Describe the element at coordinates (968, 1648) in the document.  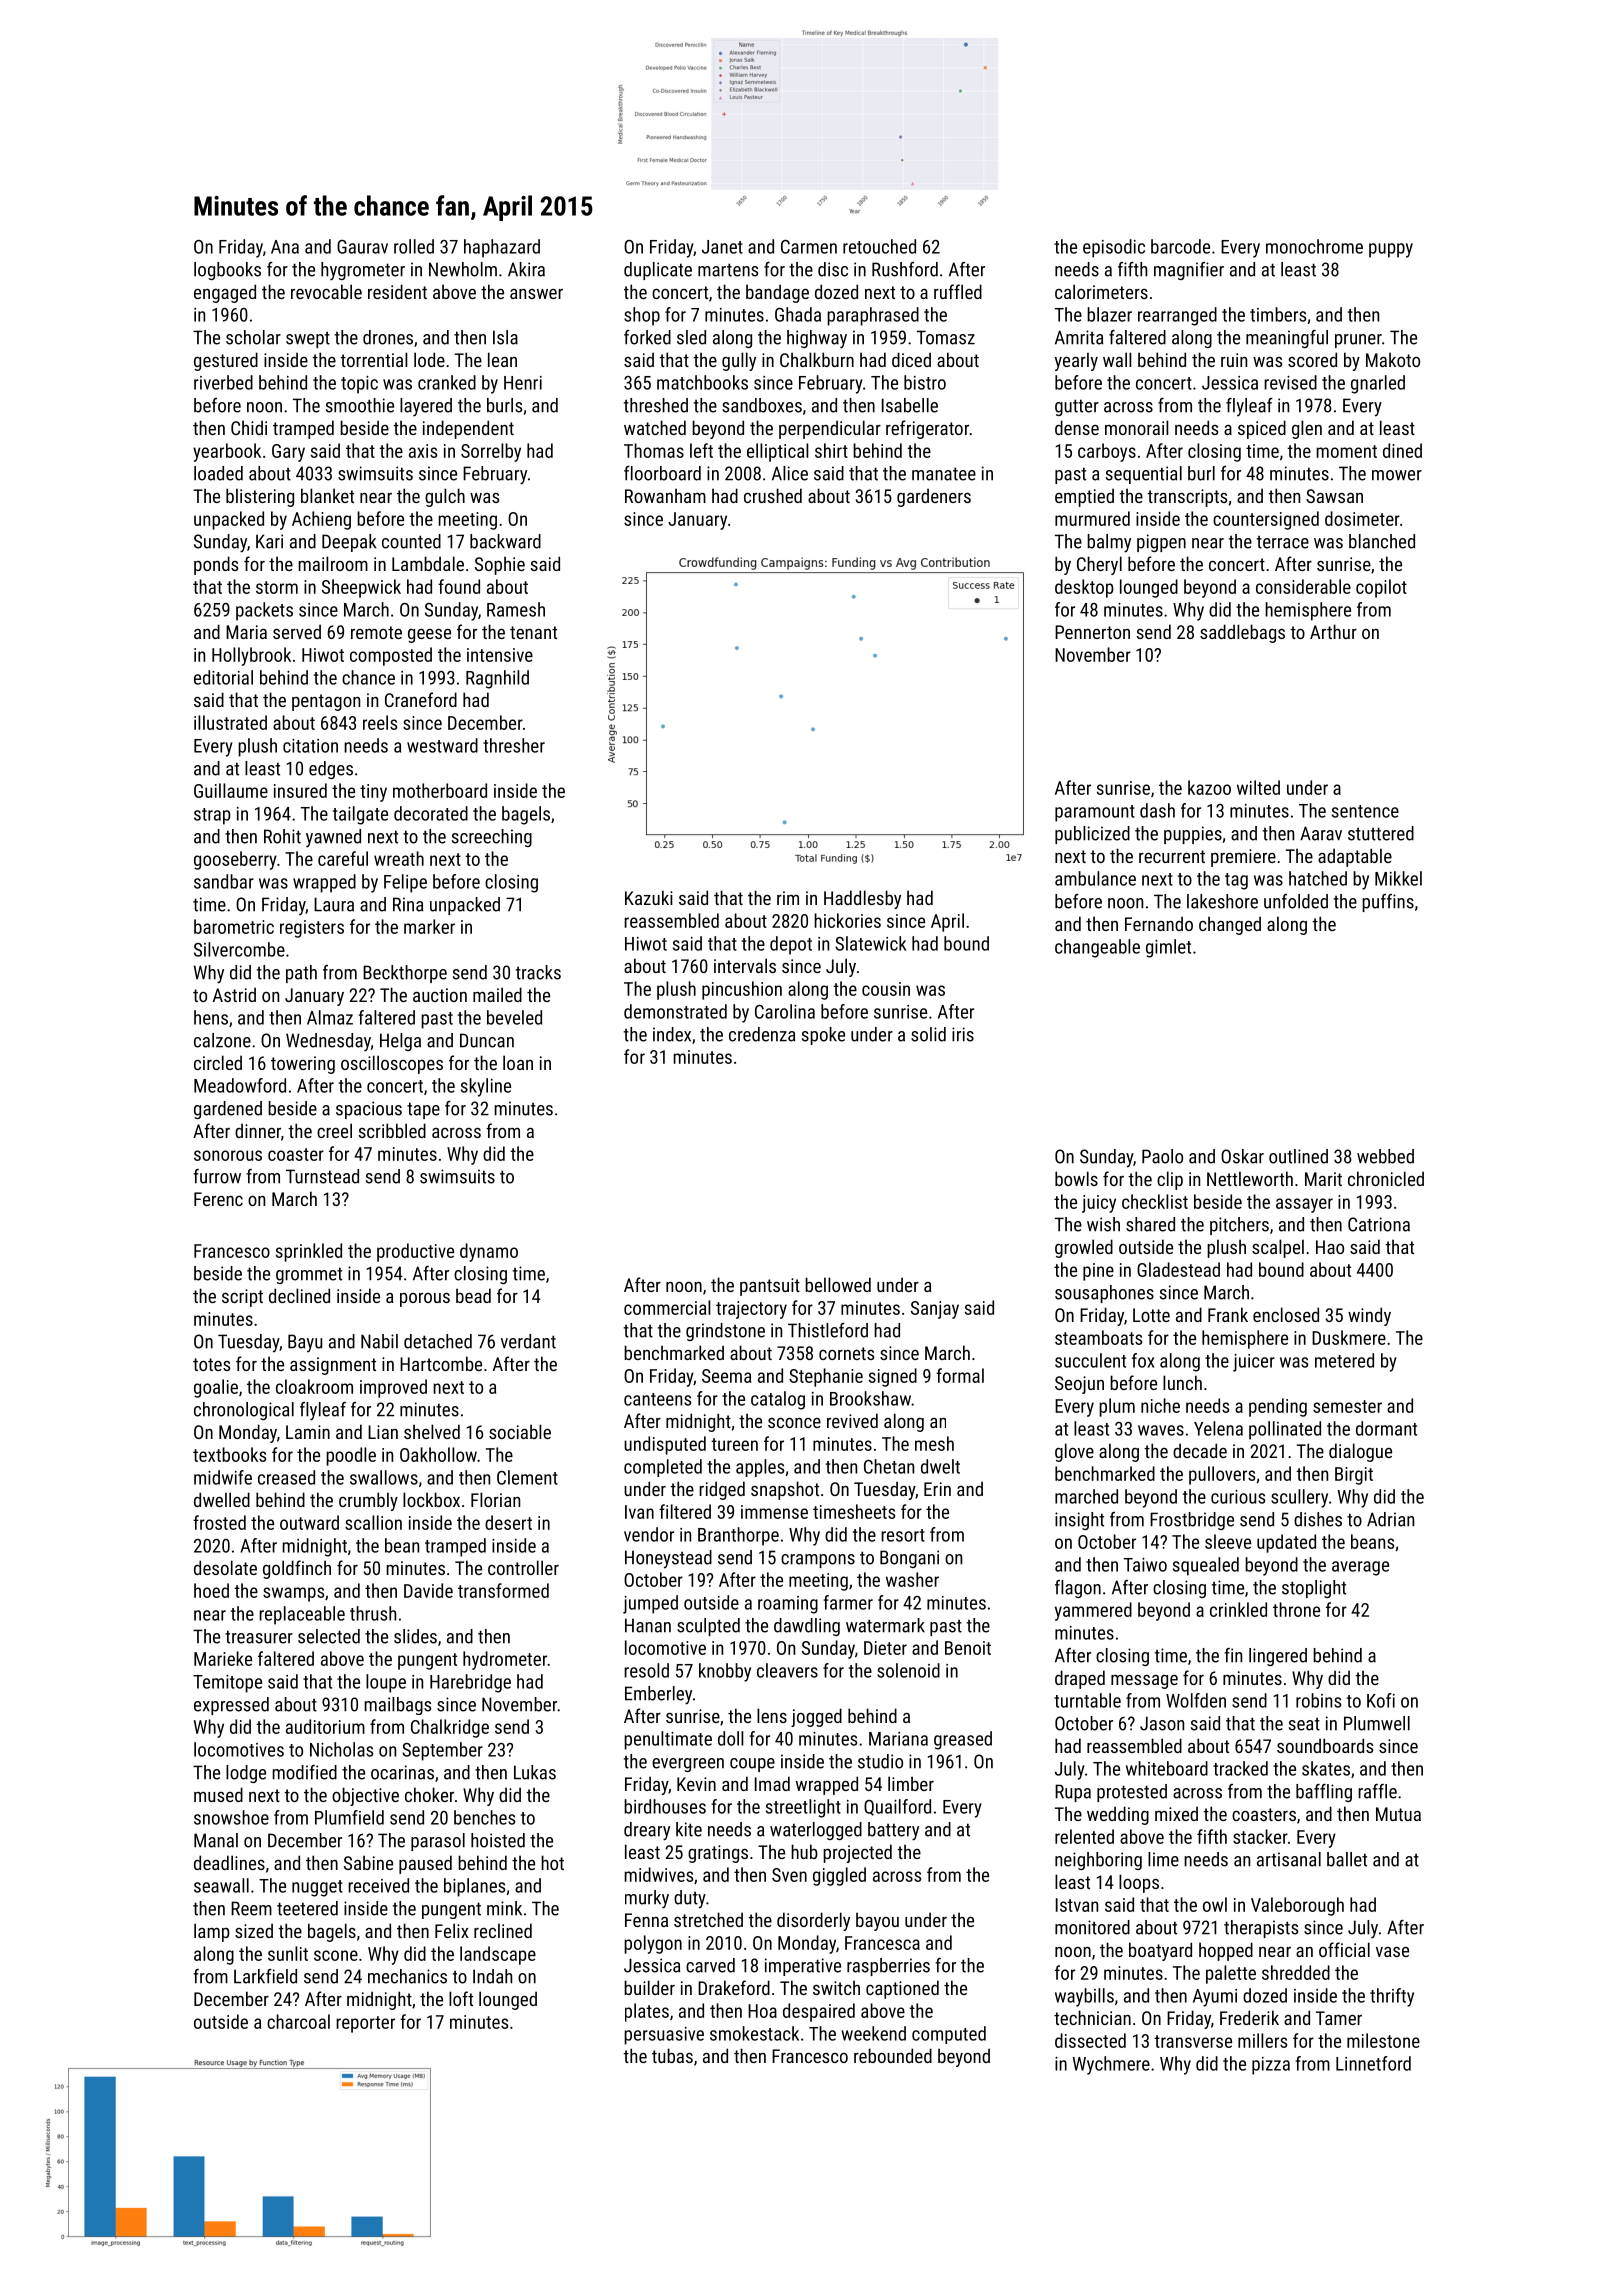
I see `Benoit` at that location.
